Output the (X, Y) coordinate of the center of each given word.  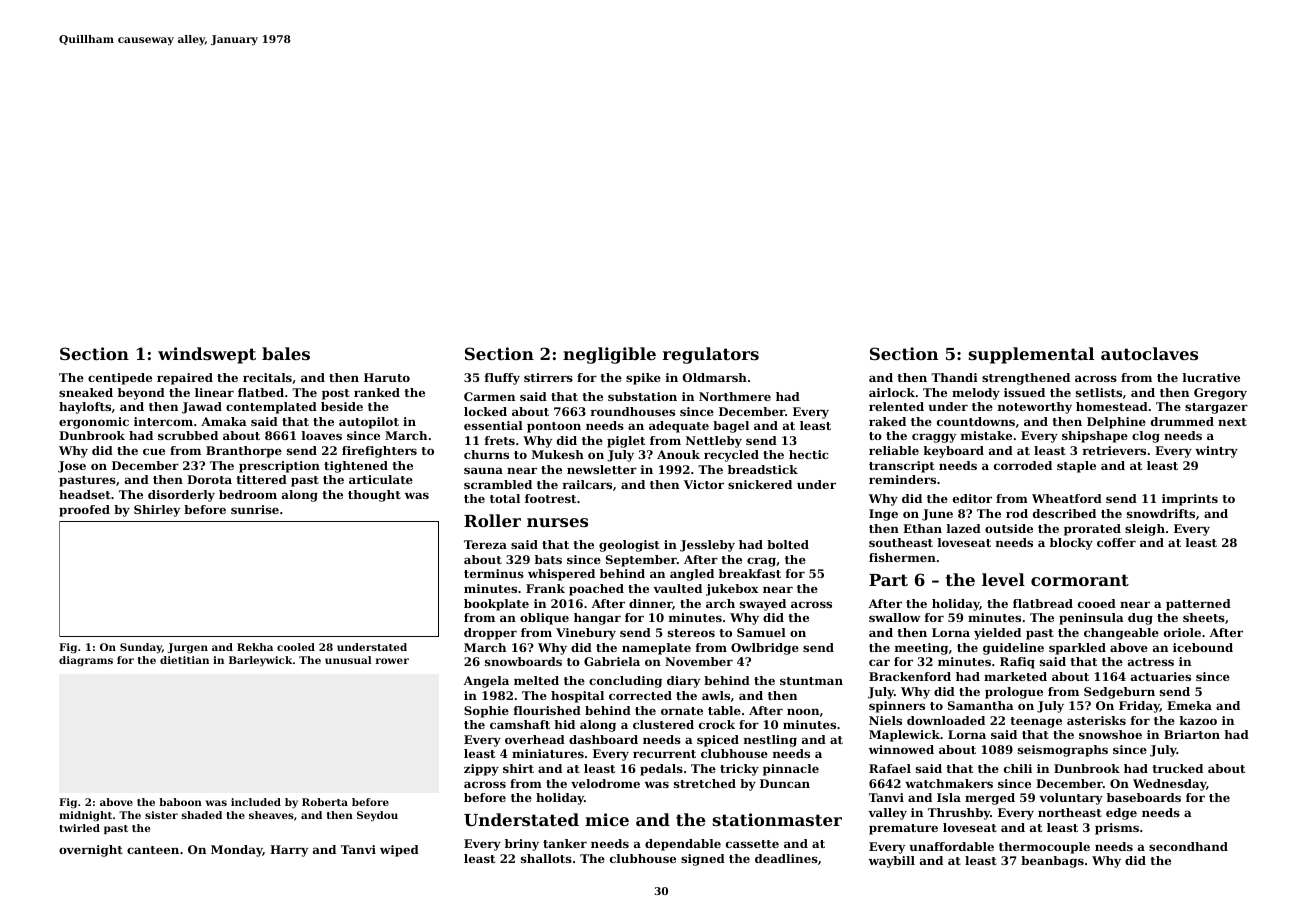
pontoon (554, 427)
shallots (546, 858)
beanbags (1052, 862)
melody (976, 394)
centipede (120, 379)
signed (703, 860)
